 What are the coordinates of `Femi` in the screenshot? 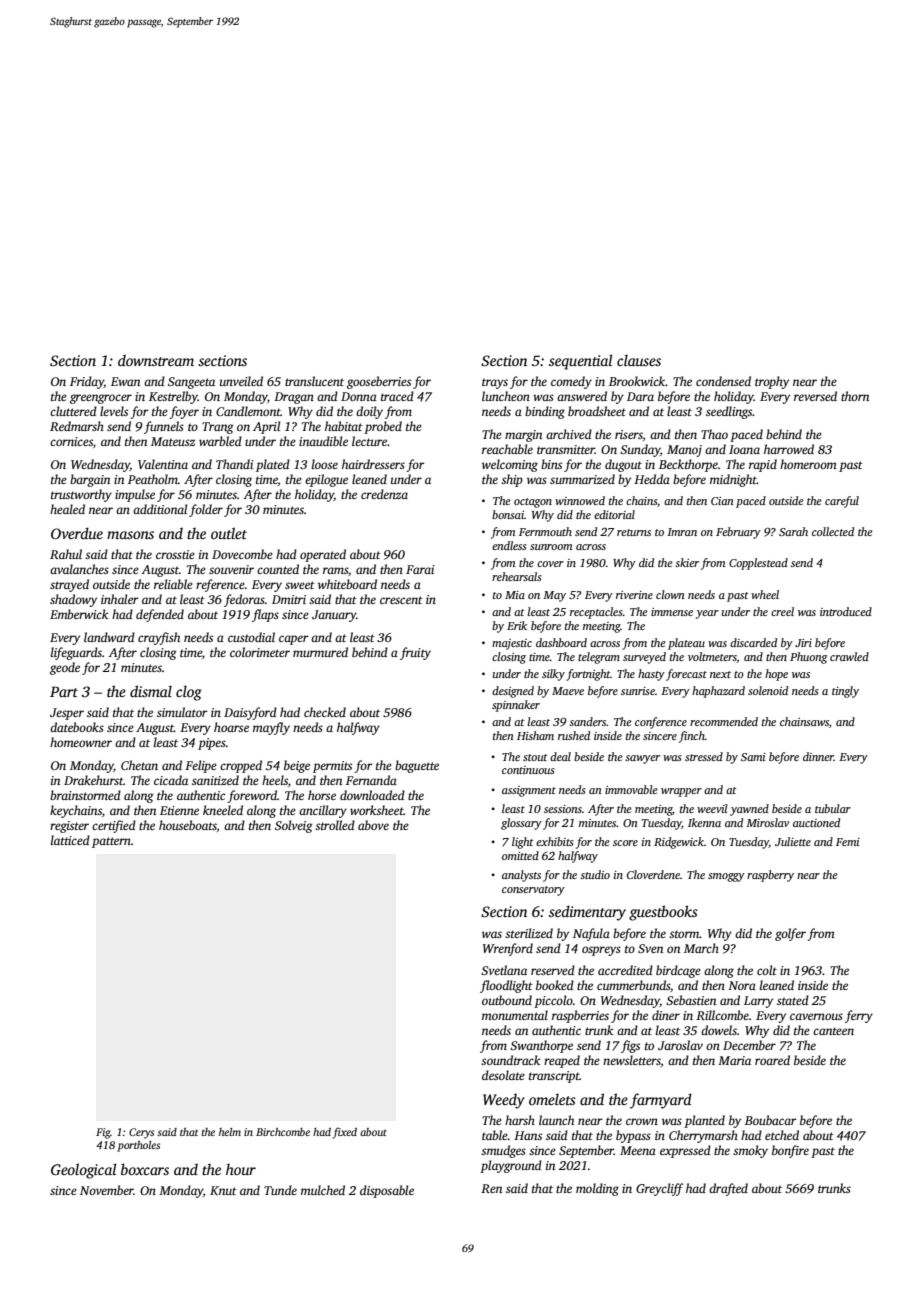 It's located at (848, 842).
